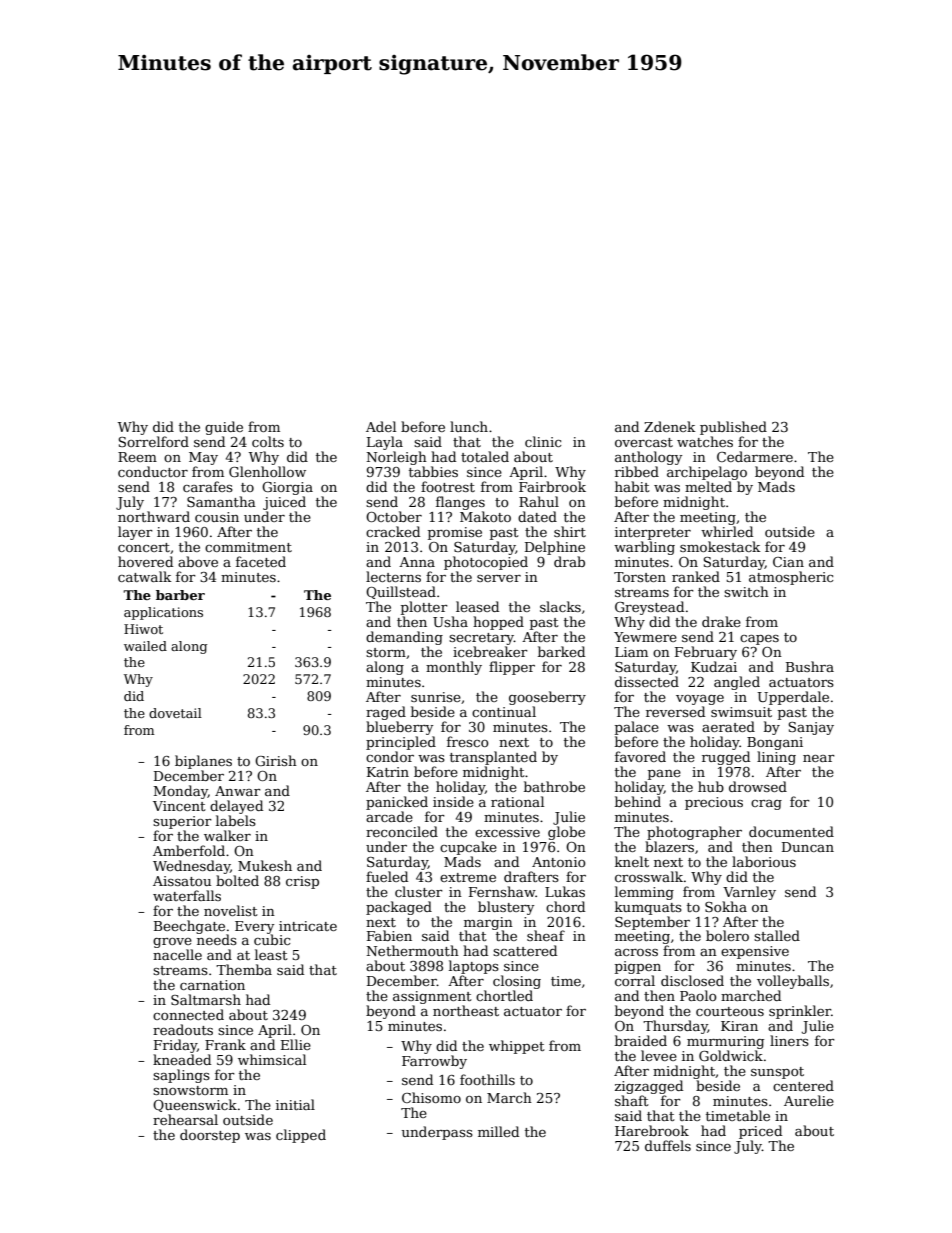 The height and width of the image is (1233, 952). Describe the element at coordinates (187, 895) in the image. I see `waterfalls` at that location.
